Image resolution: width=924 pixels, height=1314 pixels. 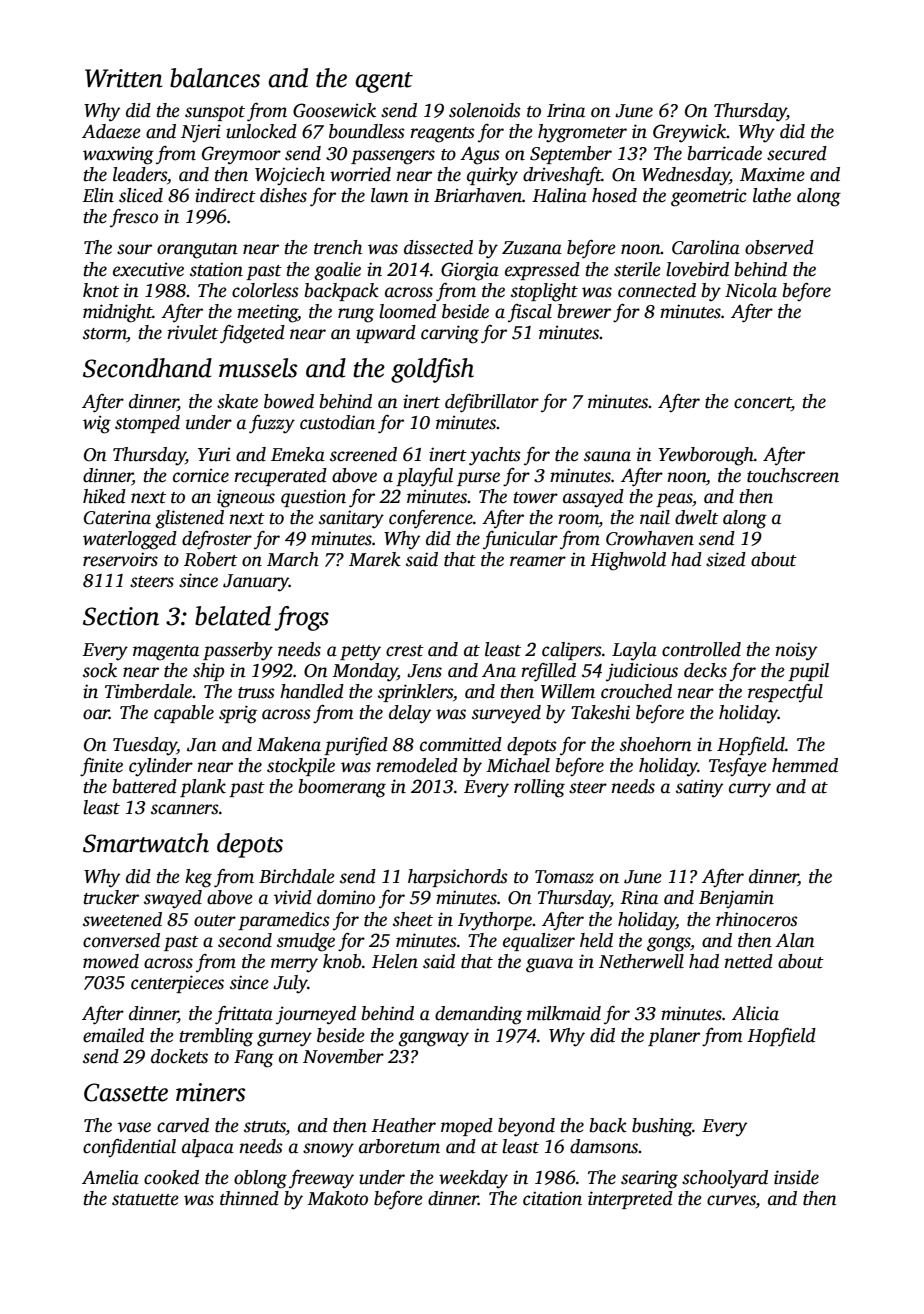 What do you see at coordinates (628, 561) in the document?
I see `Highwold` at bounding box center [628, 561].
